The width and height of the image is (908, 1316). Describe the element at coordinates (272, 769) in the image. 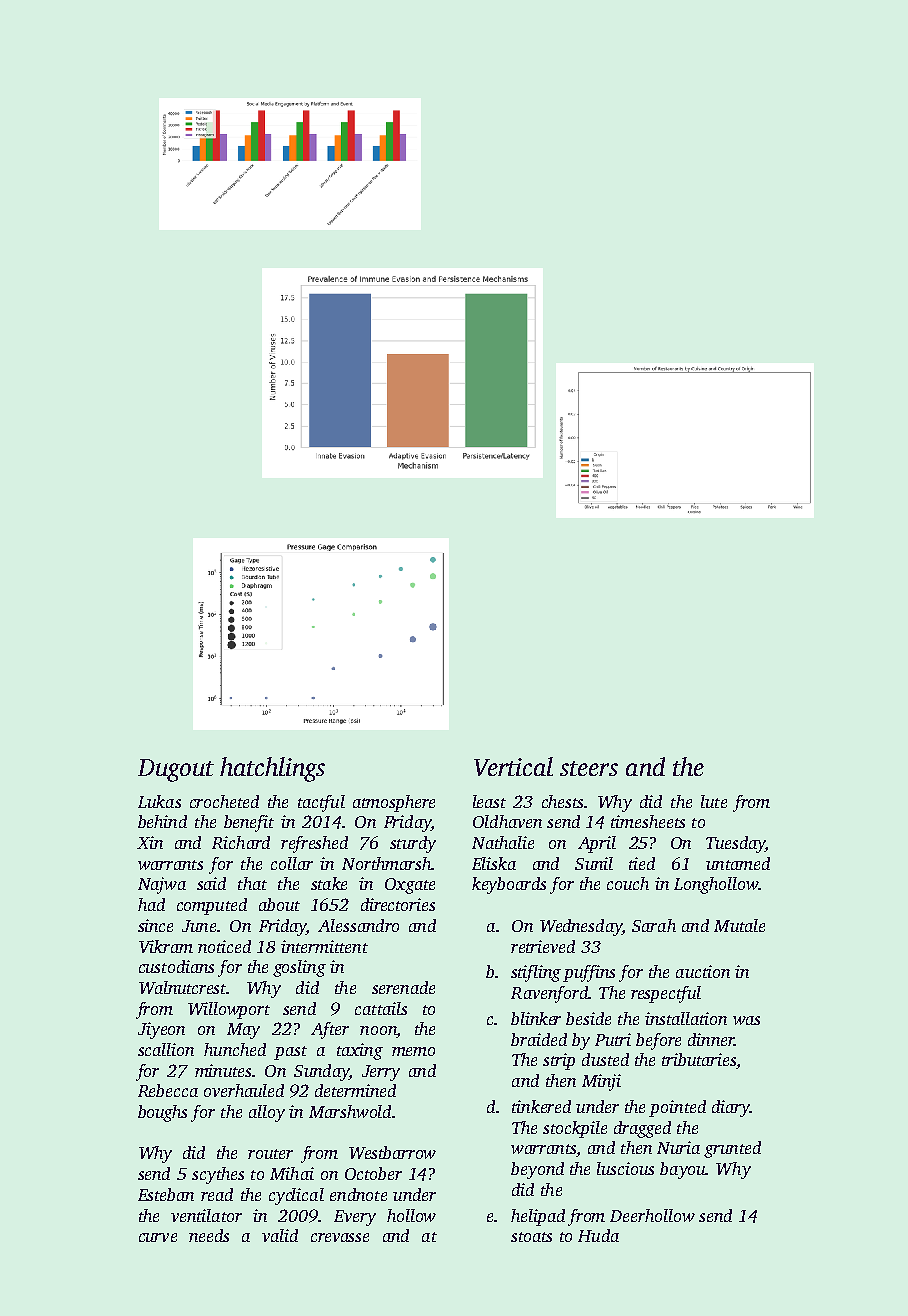

I see `hatchlings` at that location.
